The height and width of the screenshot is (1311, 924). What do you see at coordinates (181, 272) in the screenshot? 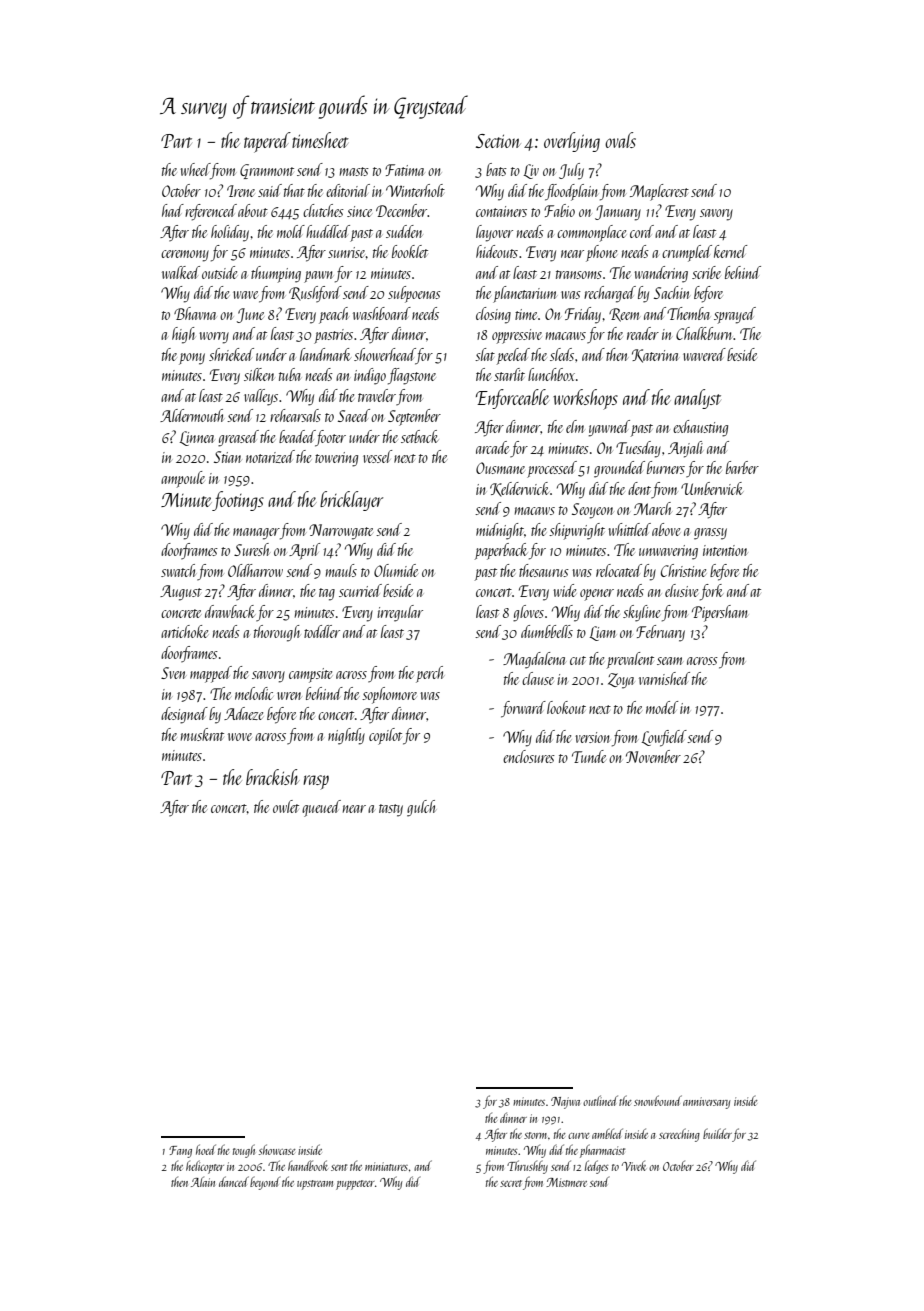
I see `walked` at bounding box center [181, 272].
